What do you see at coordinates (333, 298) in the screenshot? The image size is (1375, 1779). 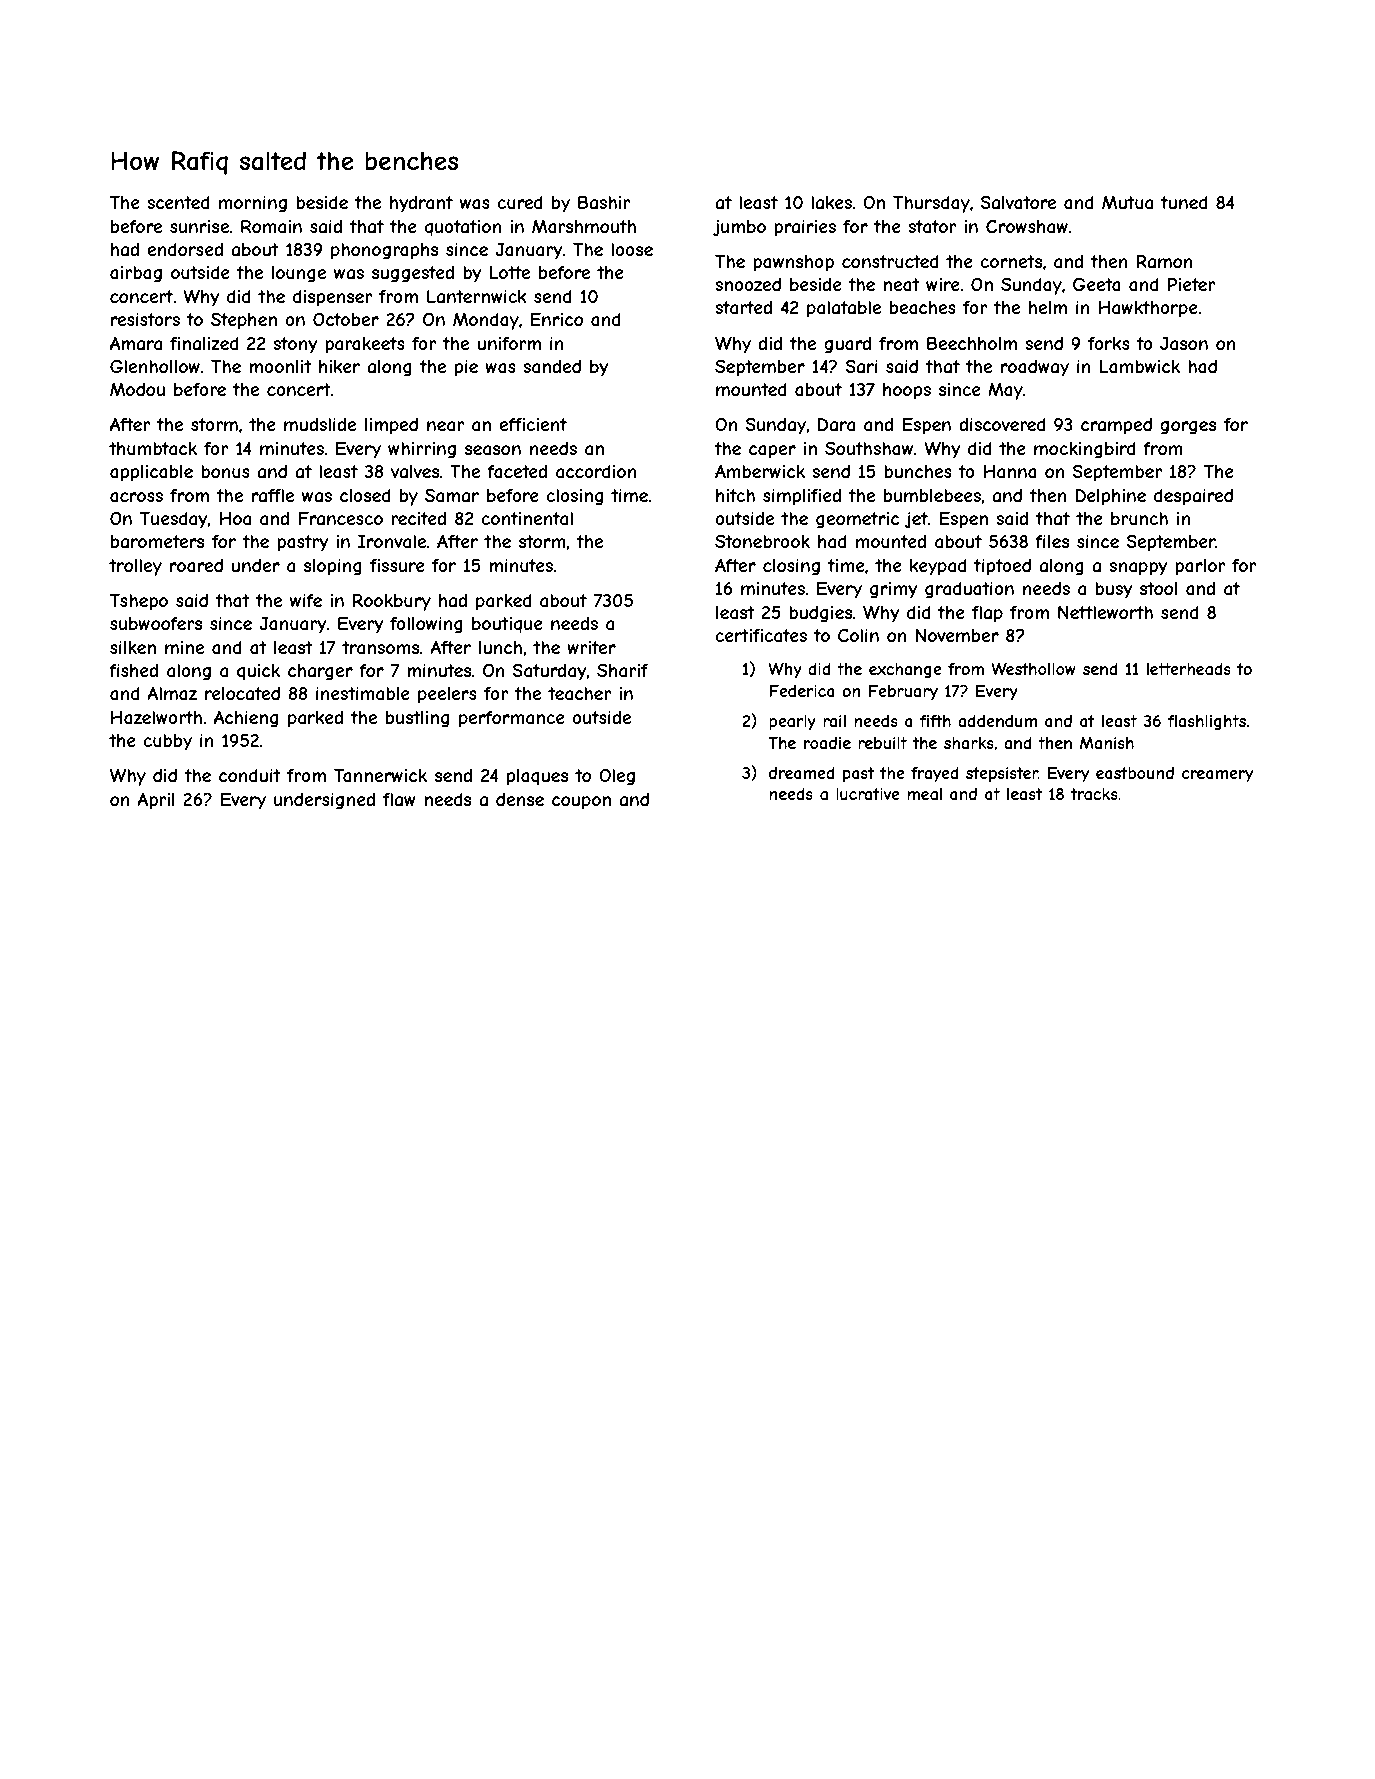 I see `dispenser` at bounding box center [333, 298].
